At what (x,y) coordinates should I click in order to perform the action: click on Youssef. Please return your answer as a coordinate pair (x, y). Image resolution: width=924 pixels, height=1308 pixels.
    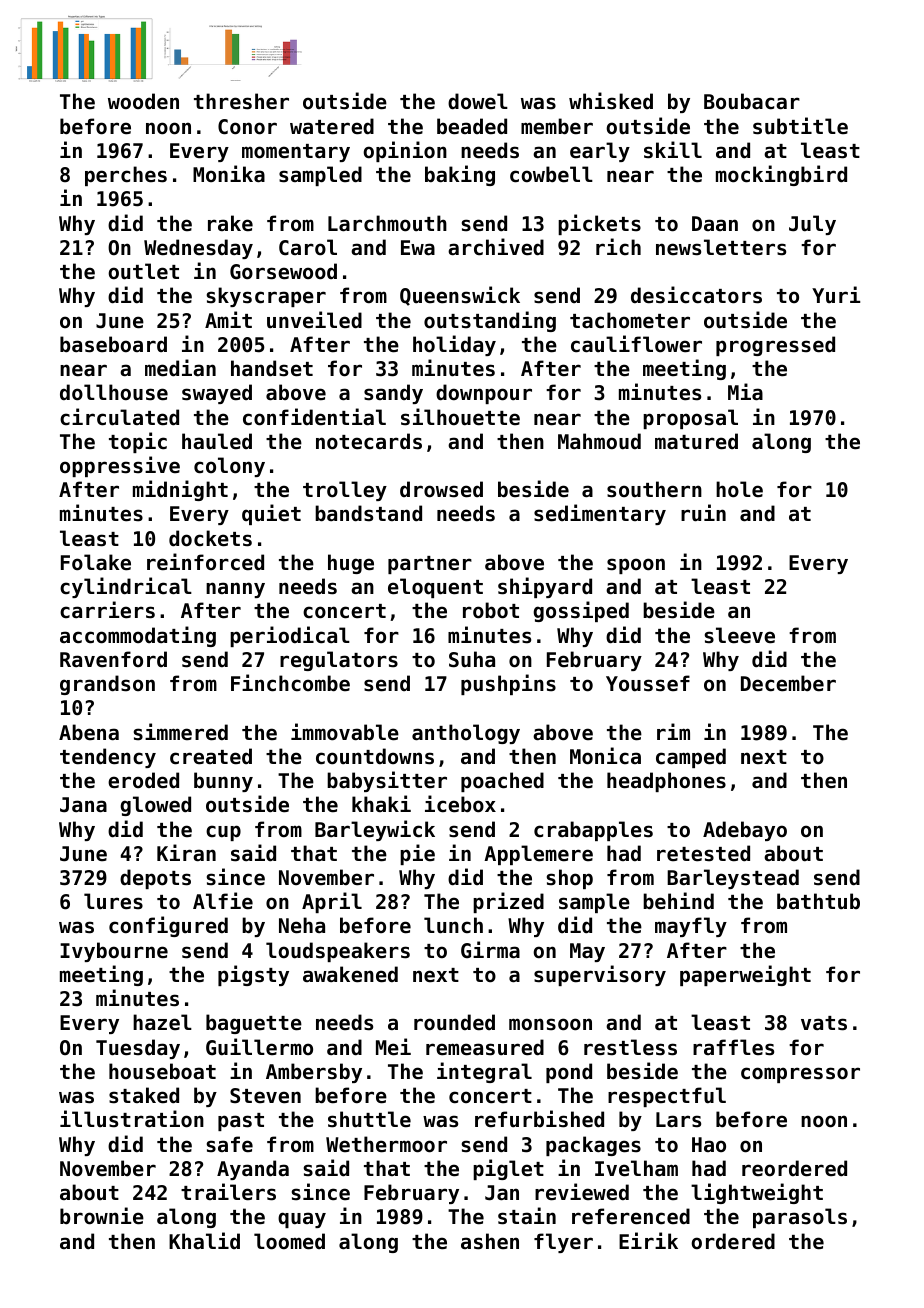
    Looking at the image, I should click on (648, 683).
